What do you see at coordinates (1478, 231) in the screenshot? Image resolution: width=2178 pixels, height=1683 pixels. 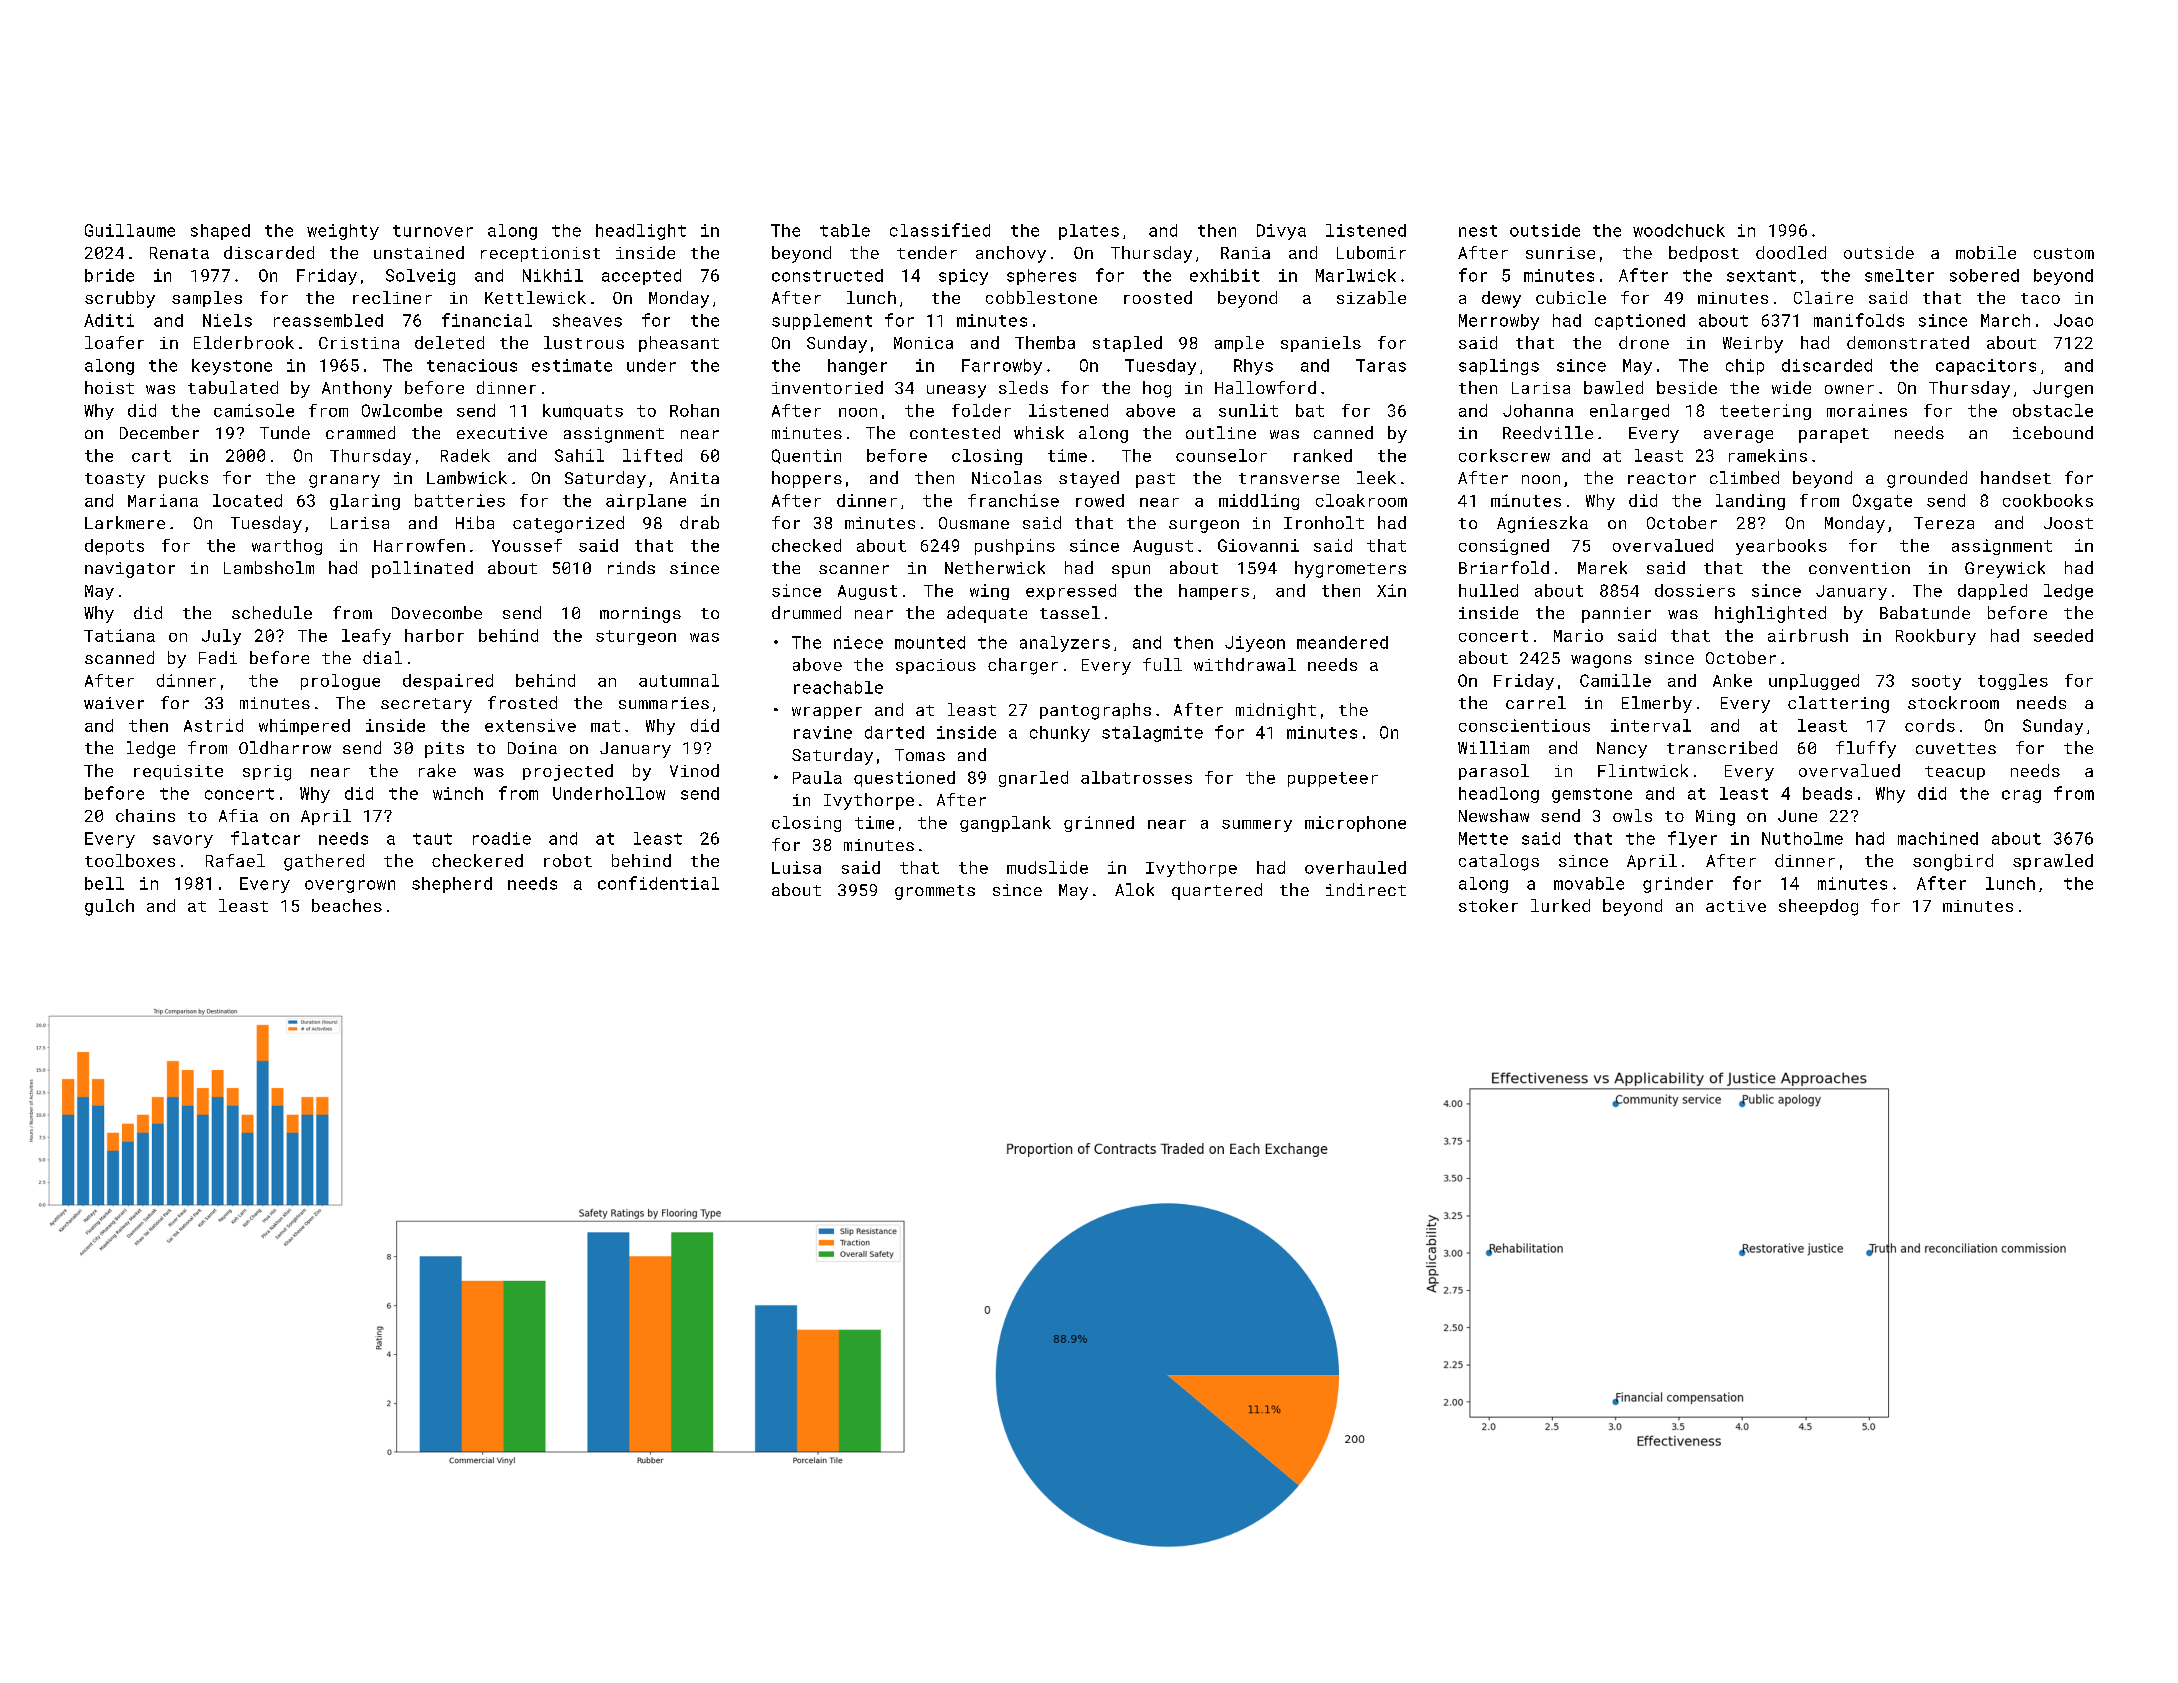 I see `nest` at bounding box center [1478, 231].
